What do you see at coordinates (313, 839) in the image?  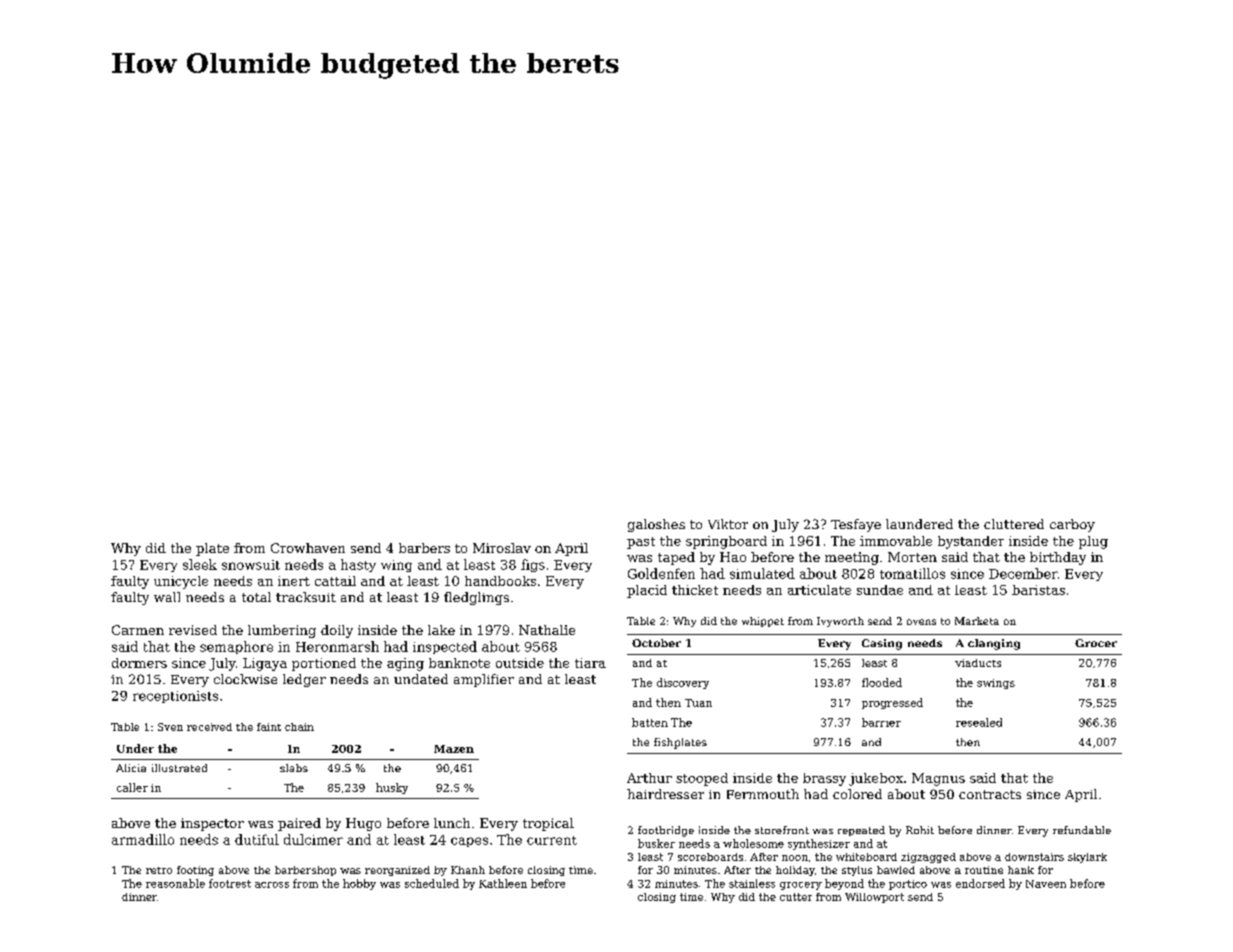 I see `dulcimer` at bounding box center [313, 839].
